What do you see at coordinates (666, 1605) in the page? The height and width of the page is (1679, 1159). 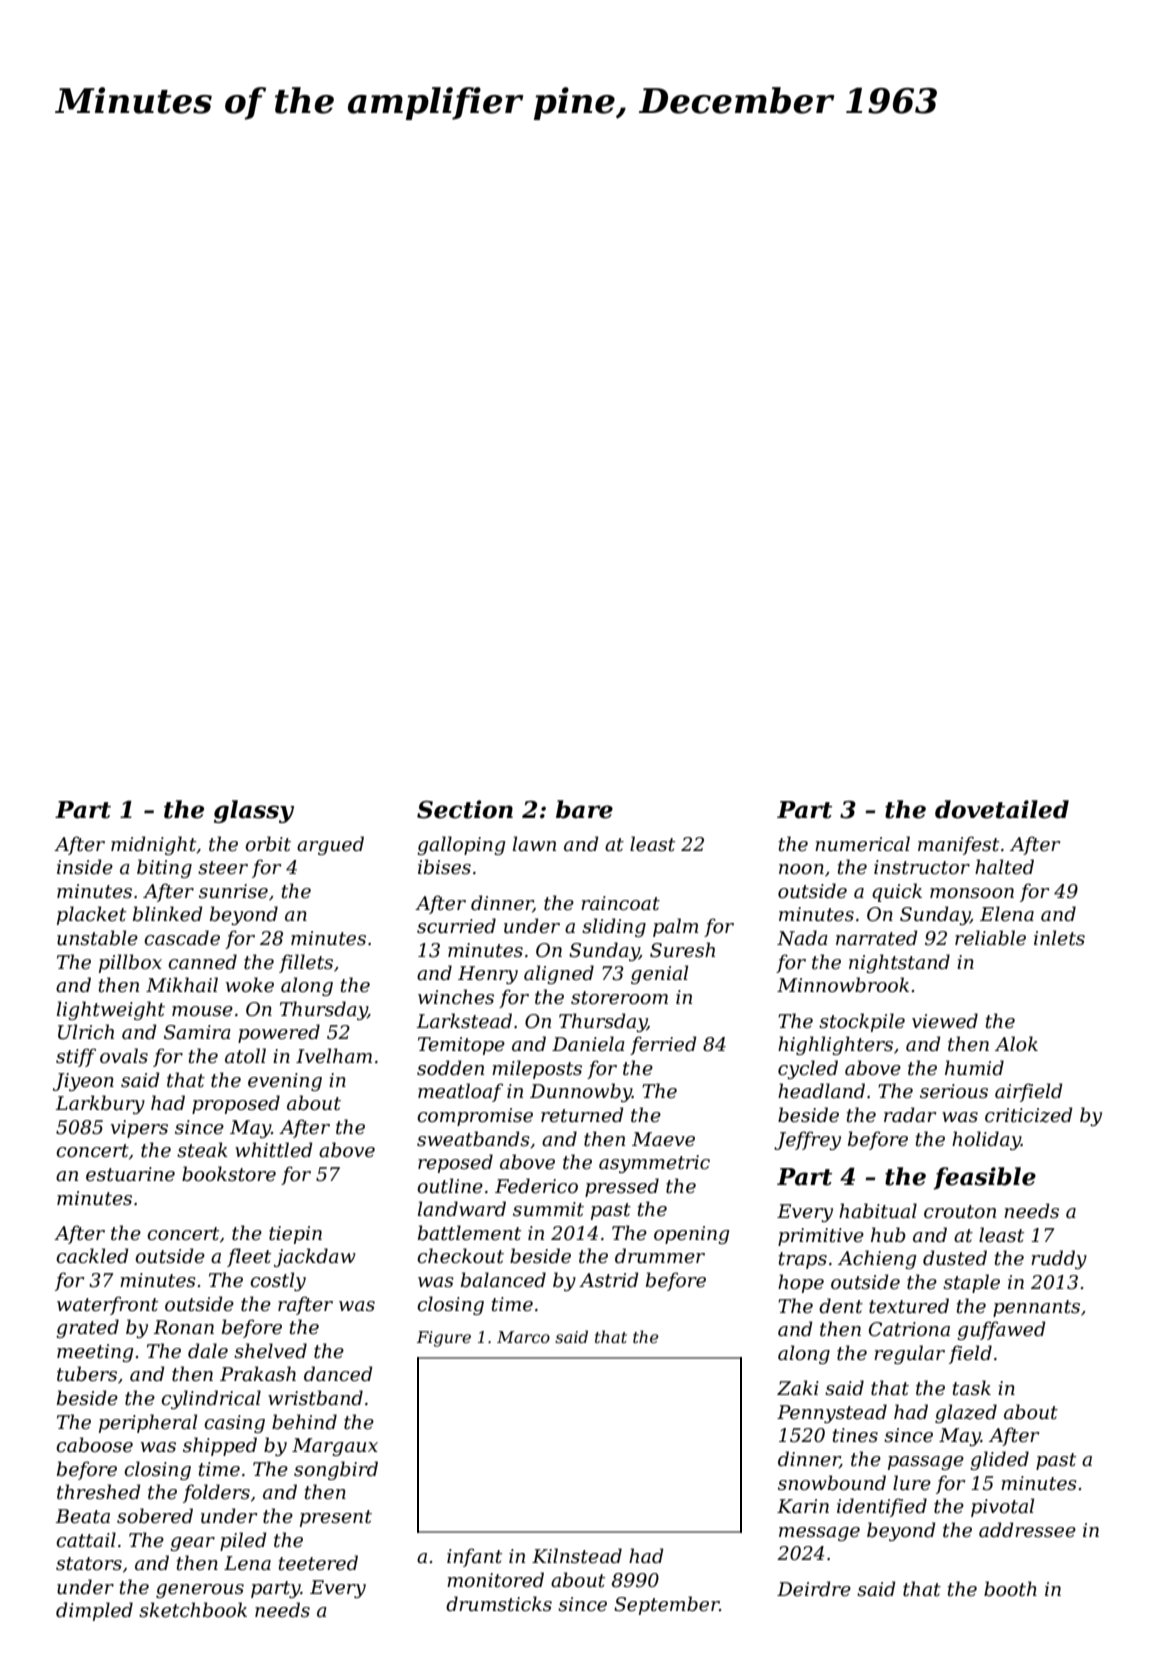 I see `September` at bounding box center [666, 1605].
